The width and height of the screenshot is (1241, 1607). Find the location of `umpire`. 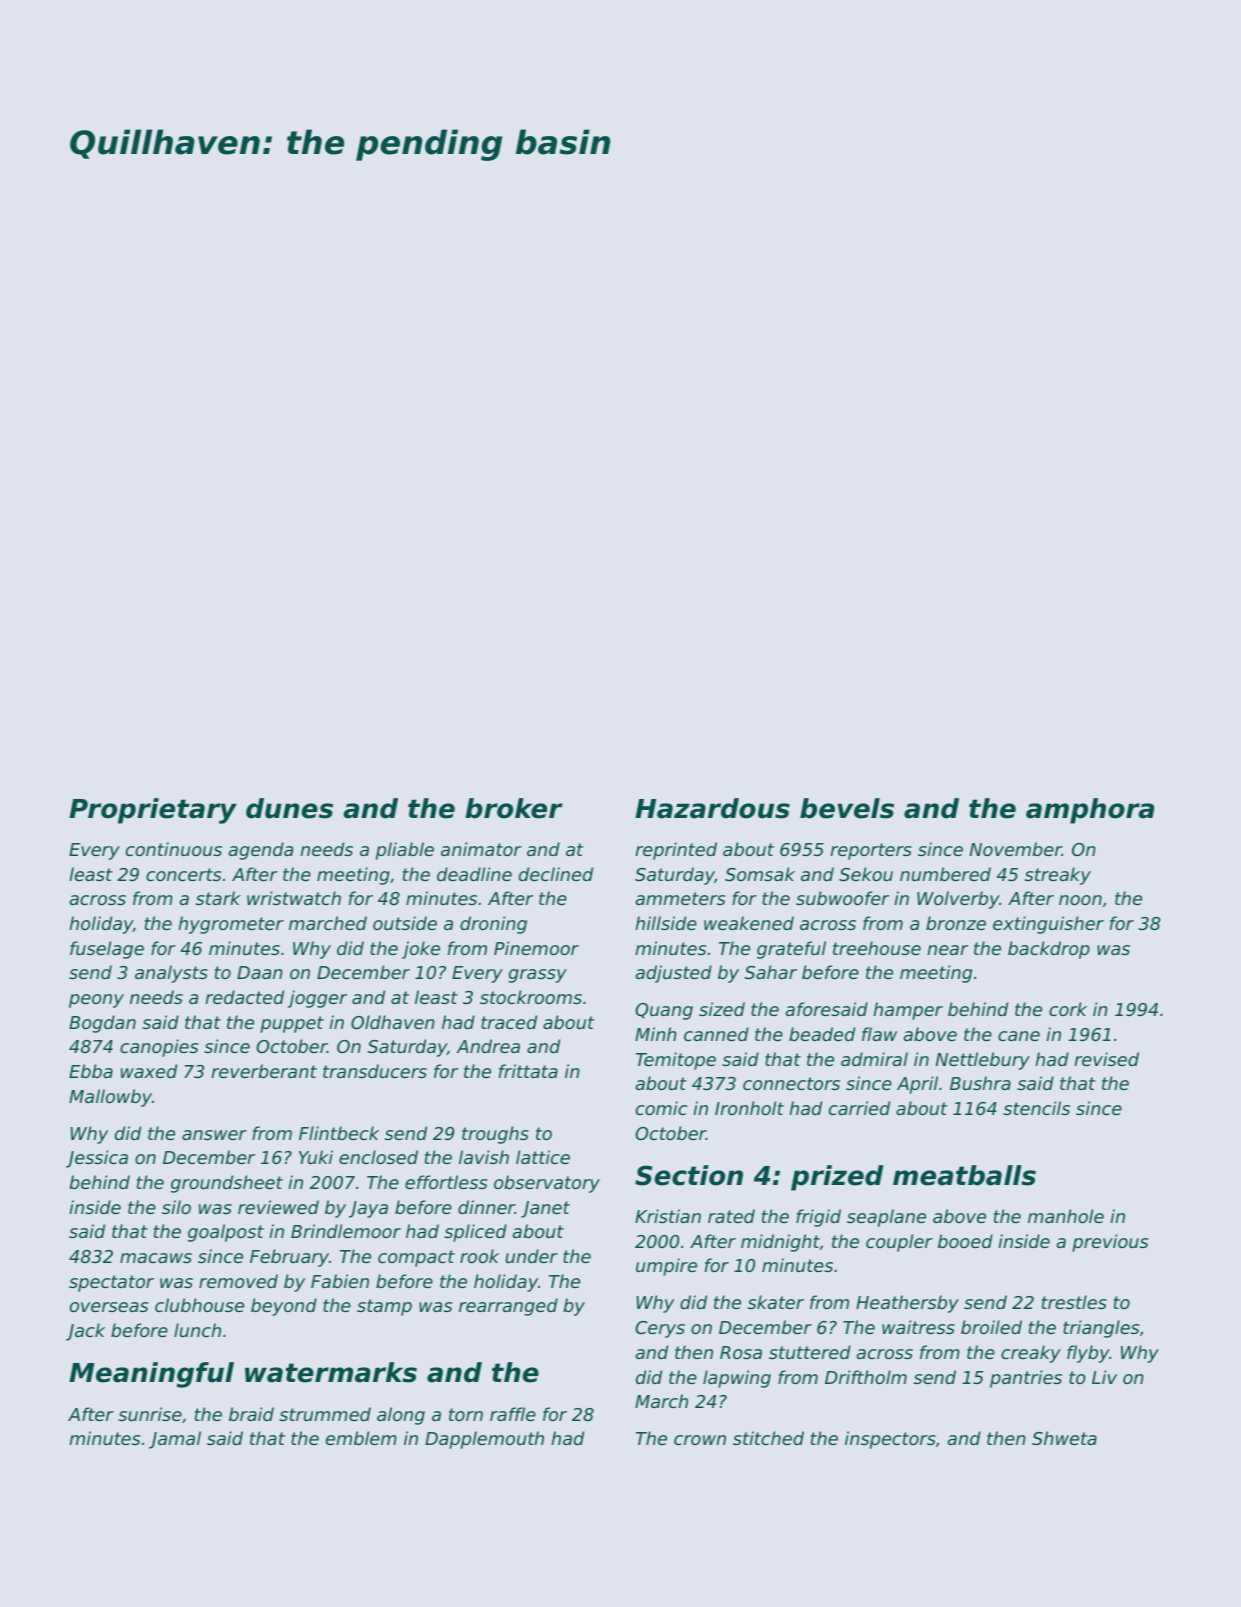

umpire is located at coordinates (666, 1267).
